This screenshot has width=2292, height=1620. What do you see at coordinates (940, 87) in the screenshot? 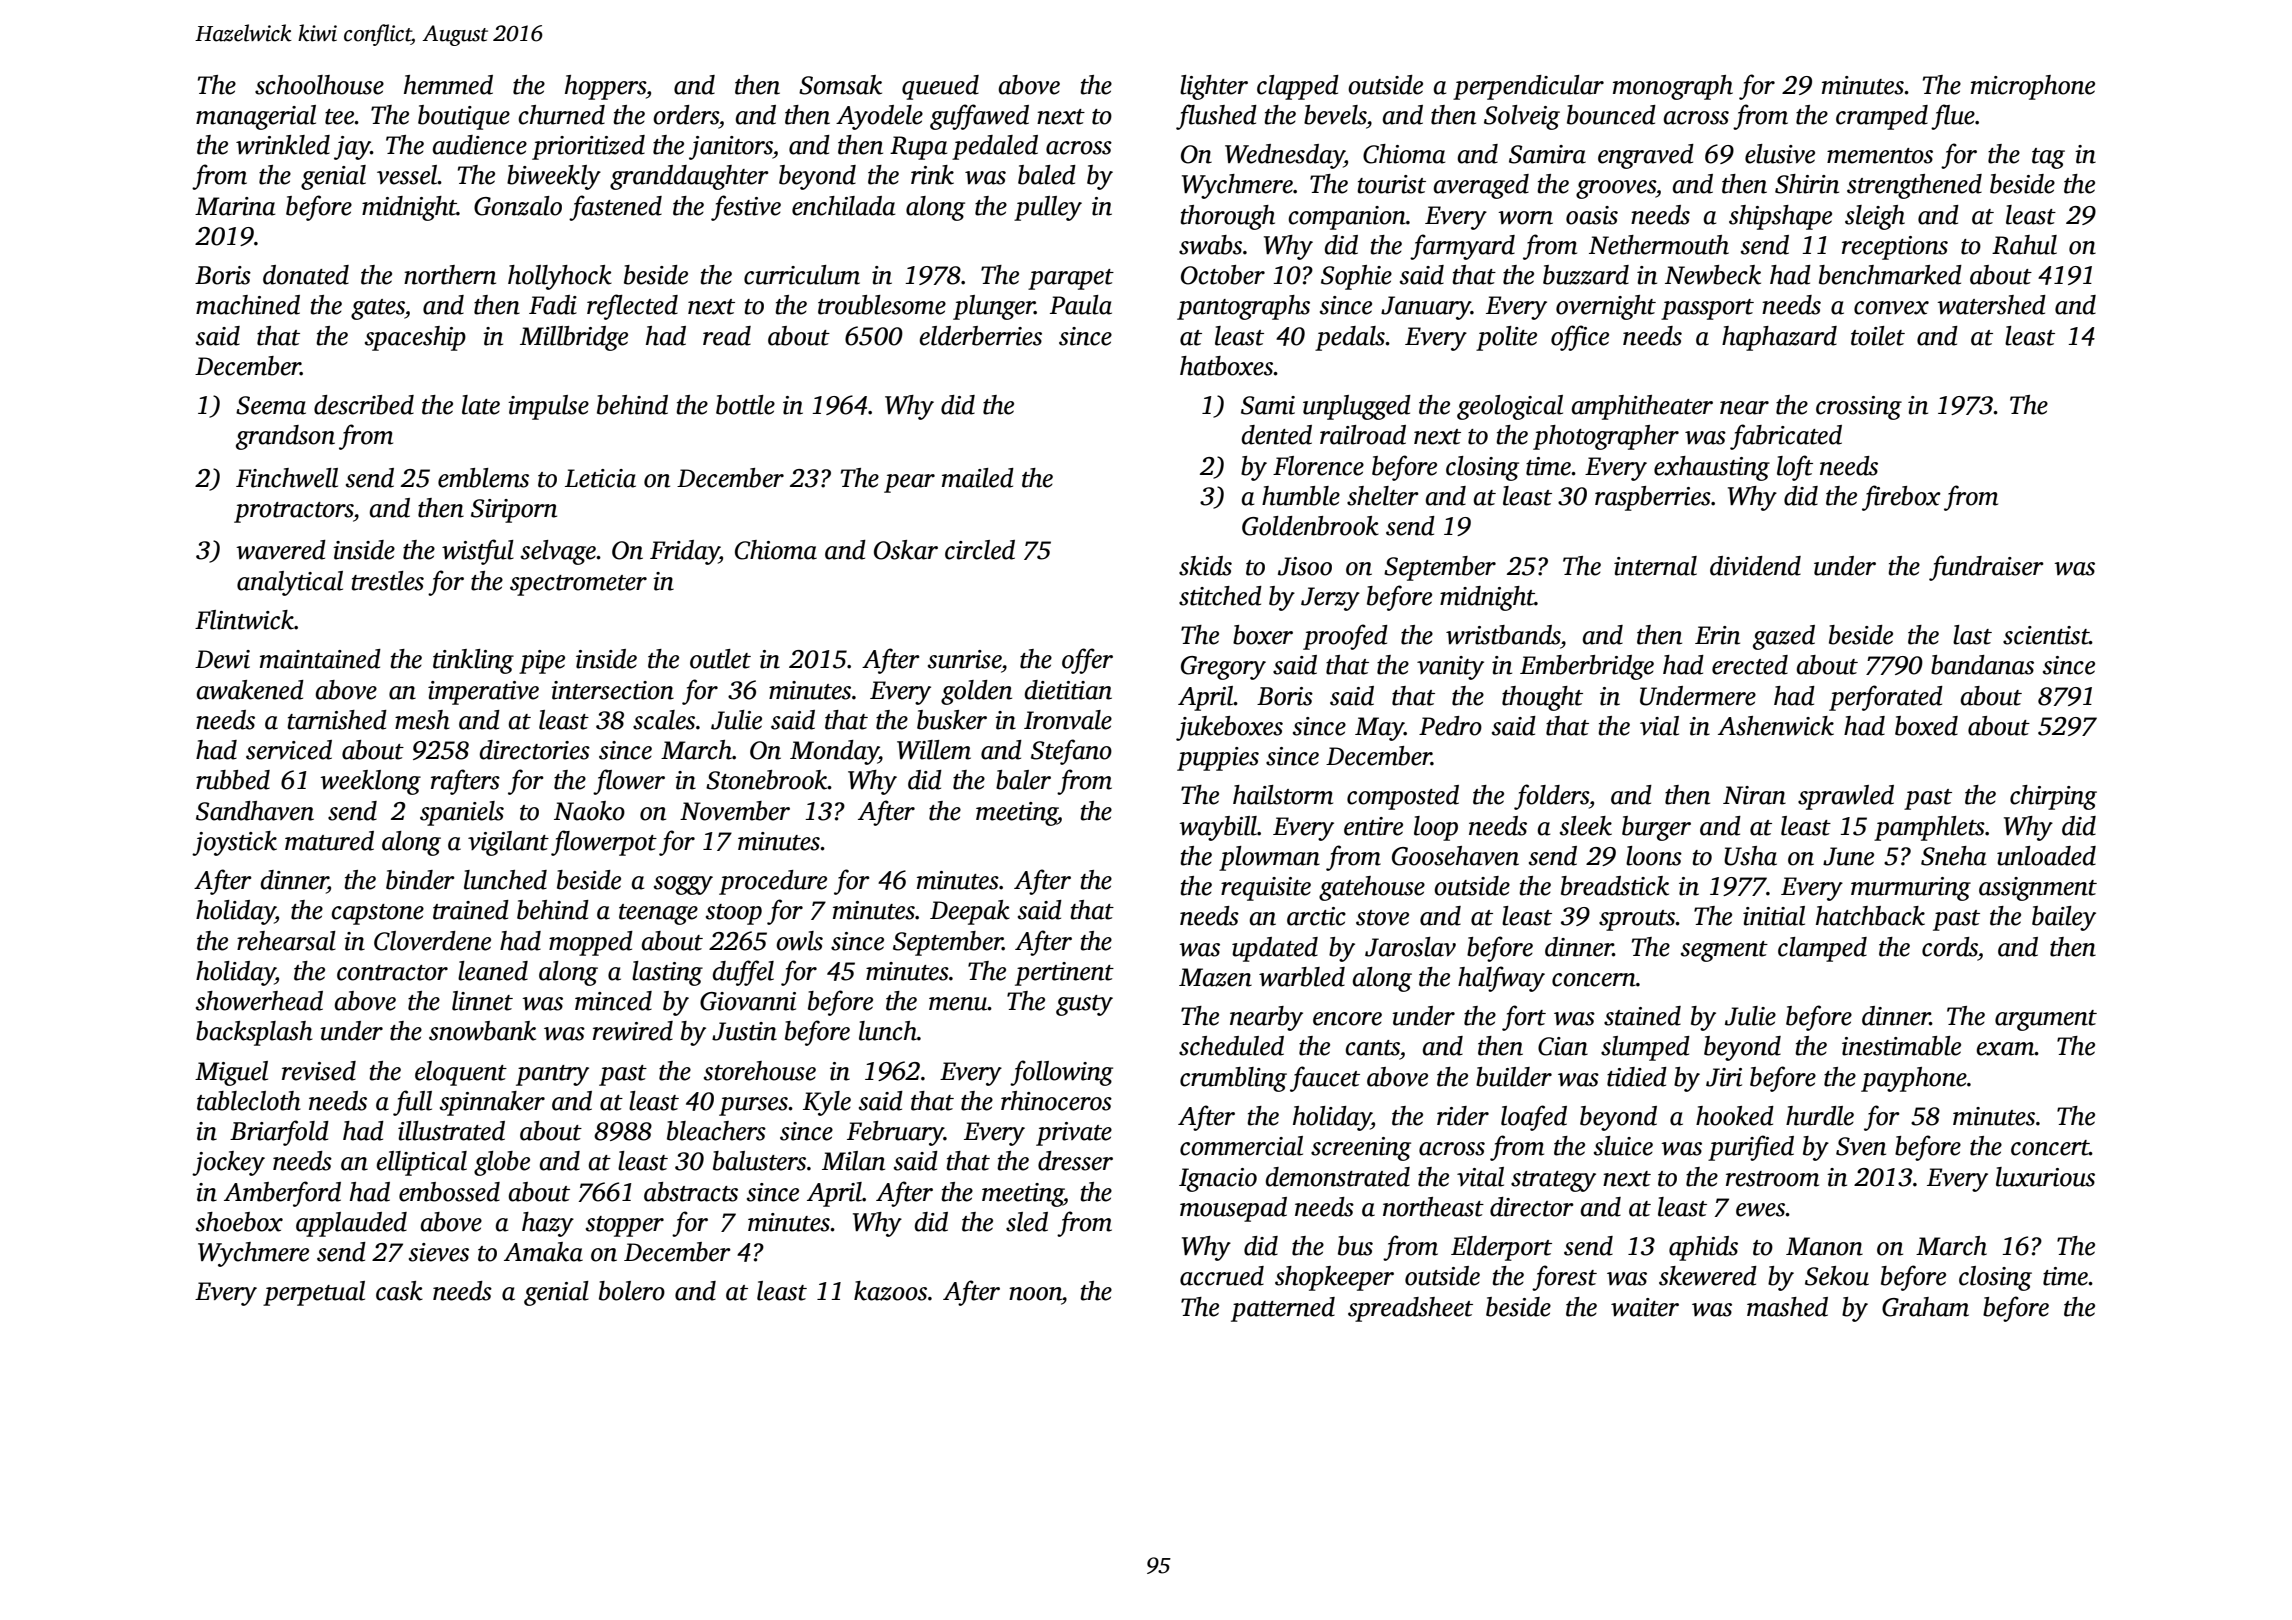
I see `queued` at bounding box center [940, 87].
